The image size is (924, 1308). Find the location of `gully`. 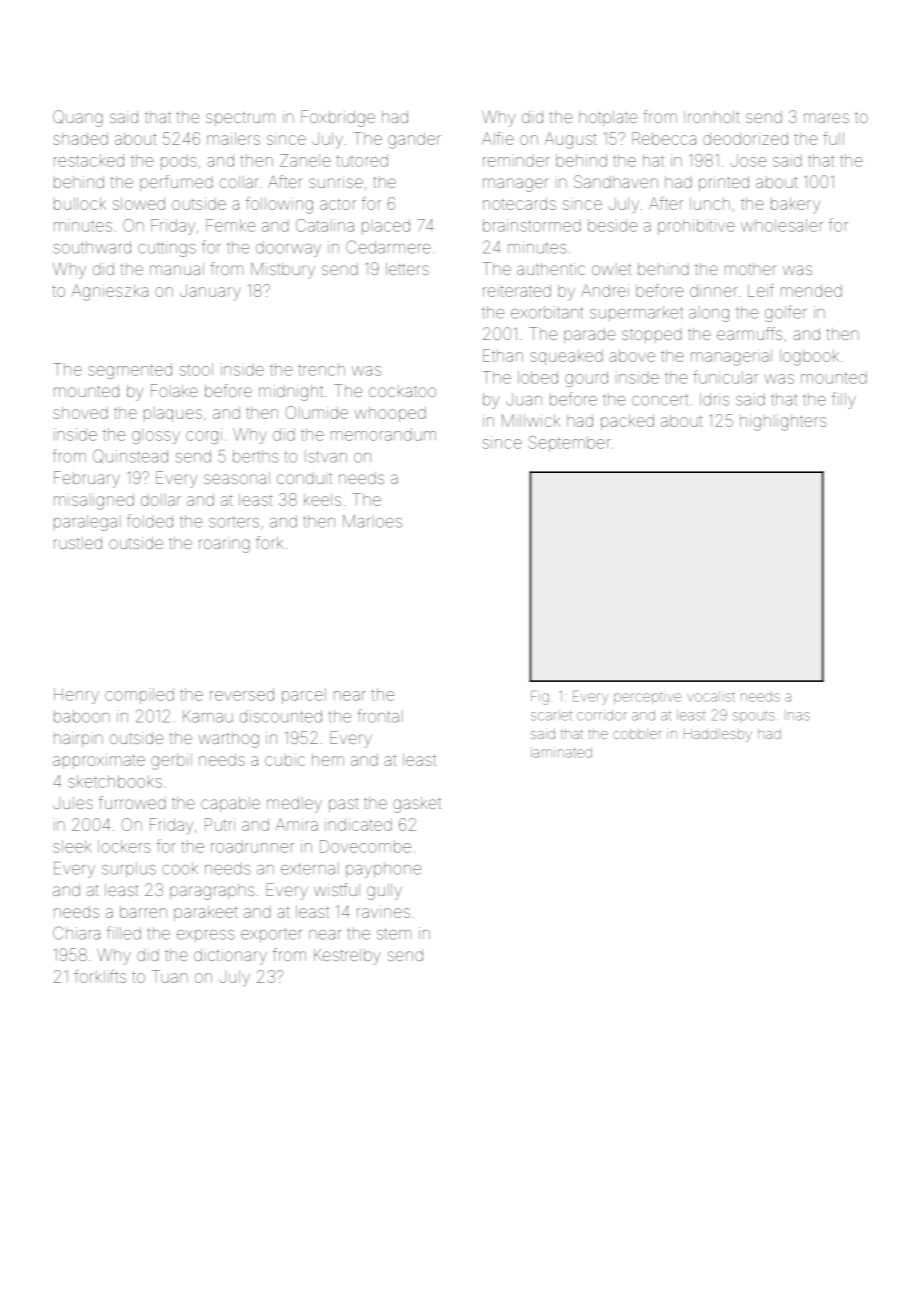

gully is located at coordinates (384, 892).
